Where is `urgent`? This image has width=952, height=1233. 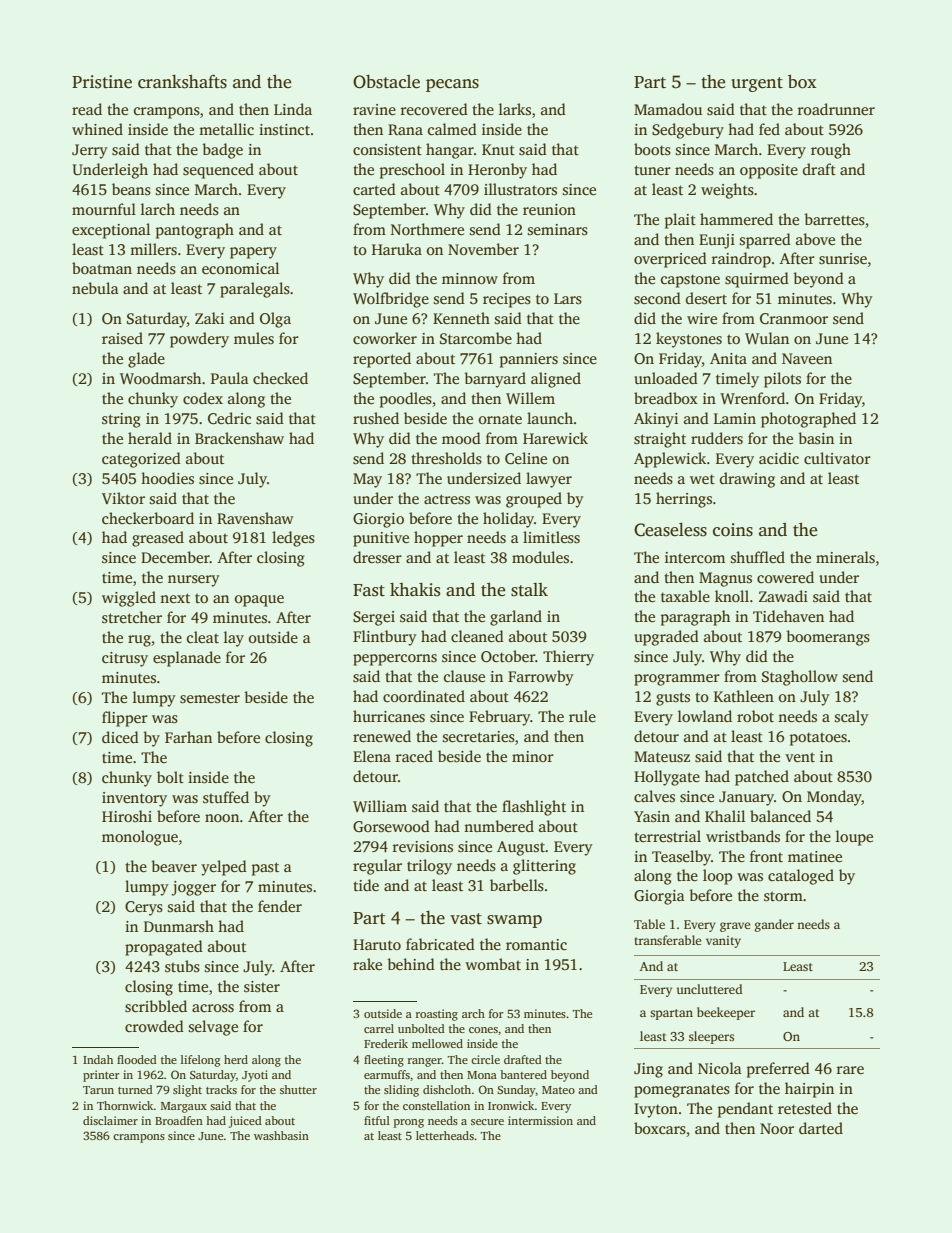
urgent is located at coordinates (757, 84).
